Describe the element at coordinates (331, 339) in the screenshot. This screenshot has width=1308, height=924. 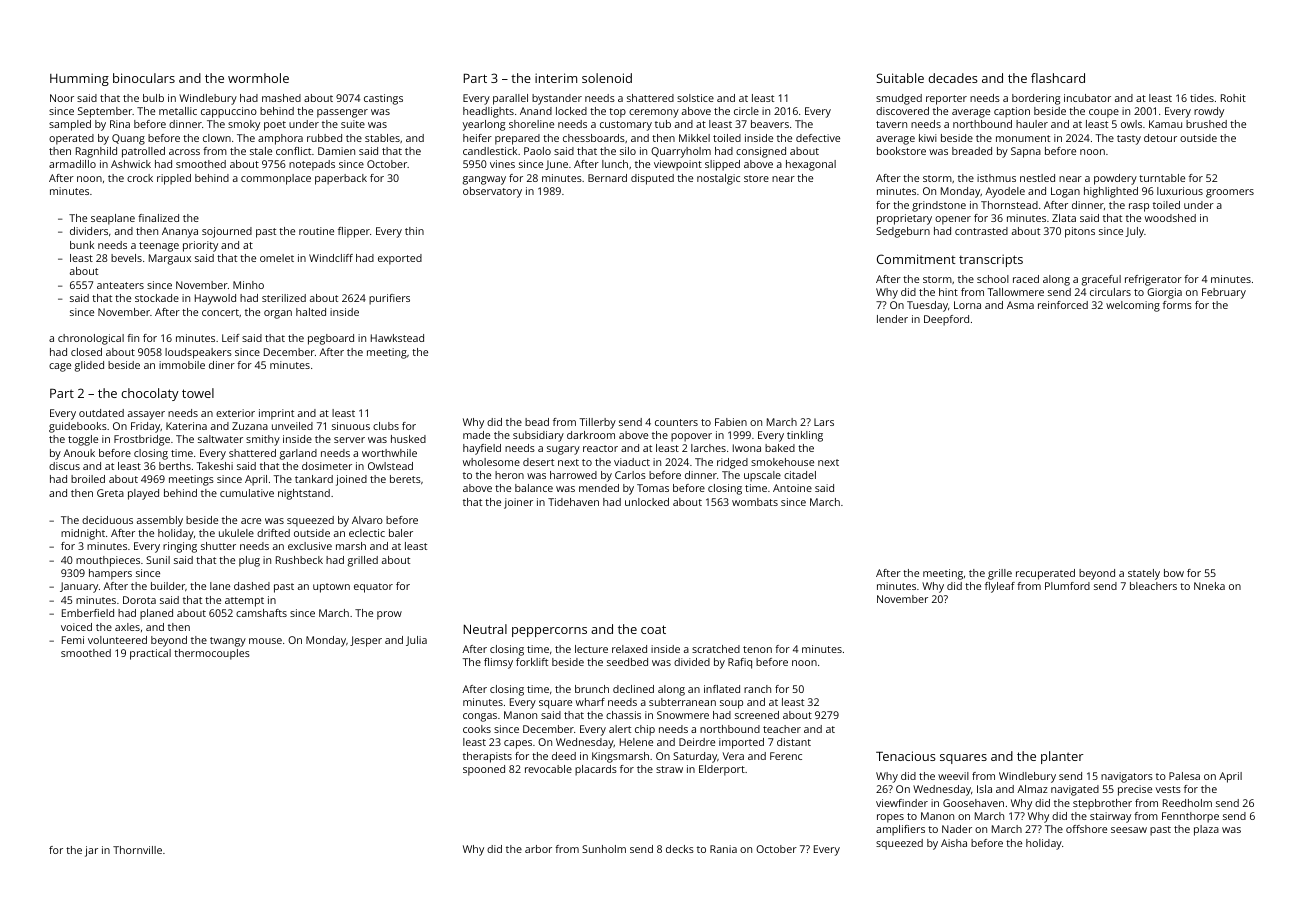
I see `pegboard` at that location.
